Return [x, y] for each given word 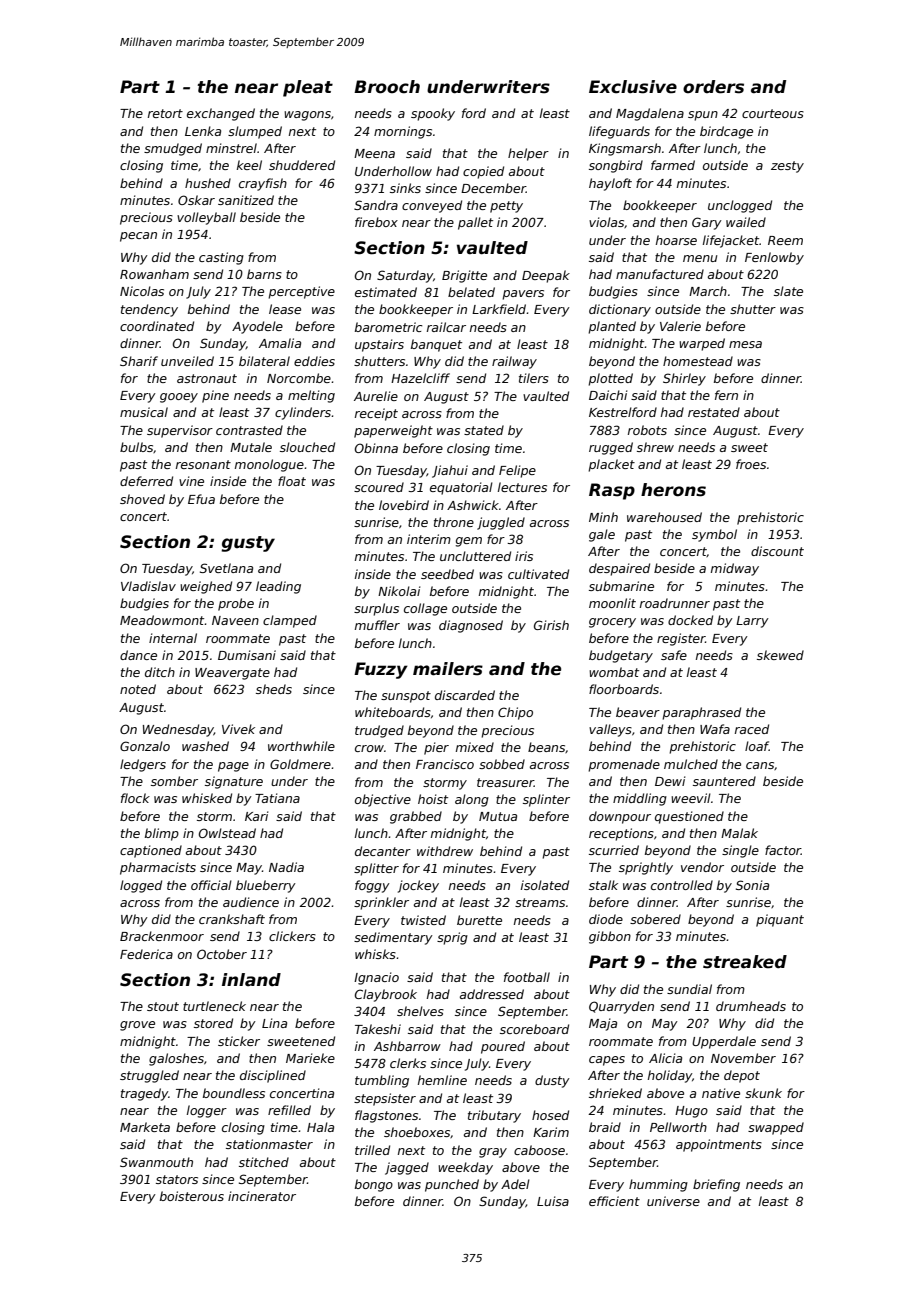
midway [735, 569]
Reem [785, 240]
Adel [515, 1184]
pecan [138, 237]
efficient [614, 1201]
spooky [433, 114]
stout [163, 1006]
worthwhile [301, 746]
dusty [552, 1081]
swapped [776, 1128]
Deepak [546, 276]
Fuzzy [381, 670]
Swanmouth [156, 1162]
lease [285, 309]
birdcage [726, 132]
